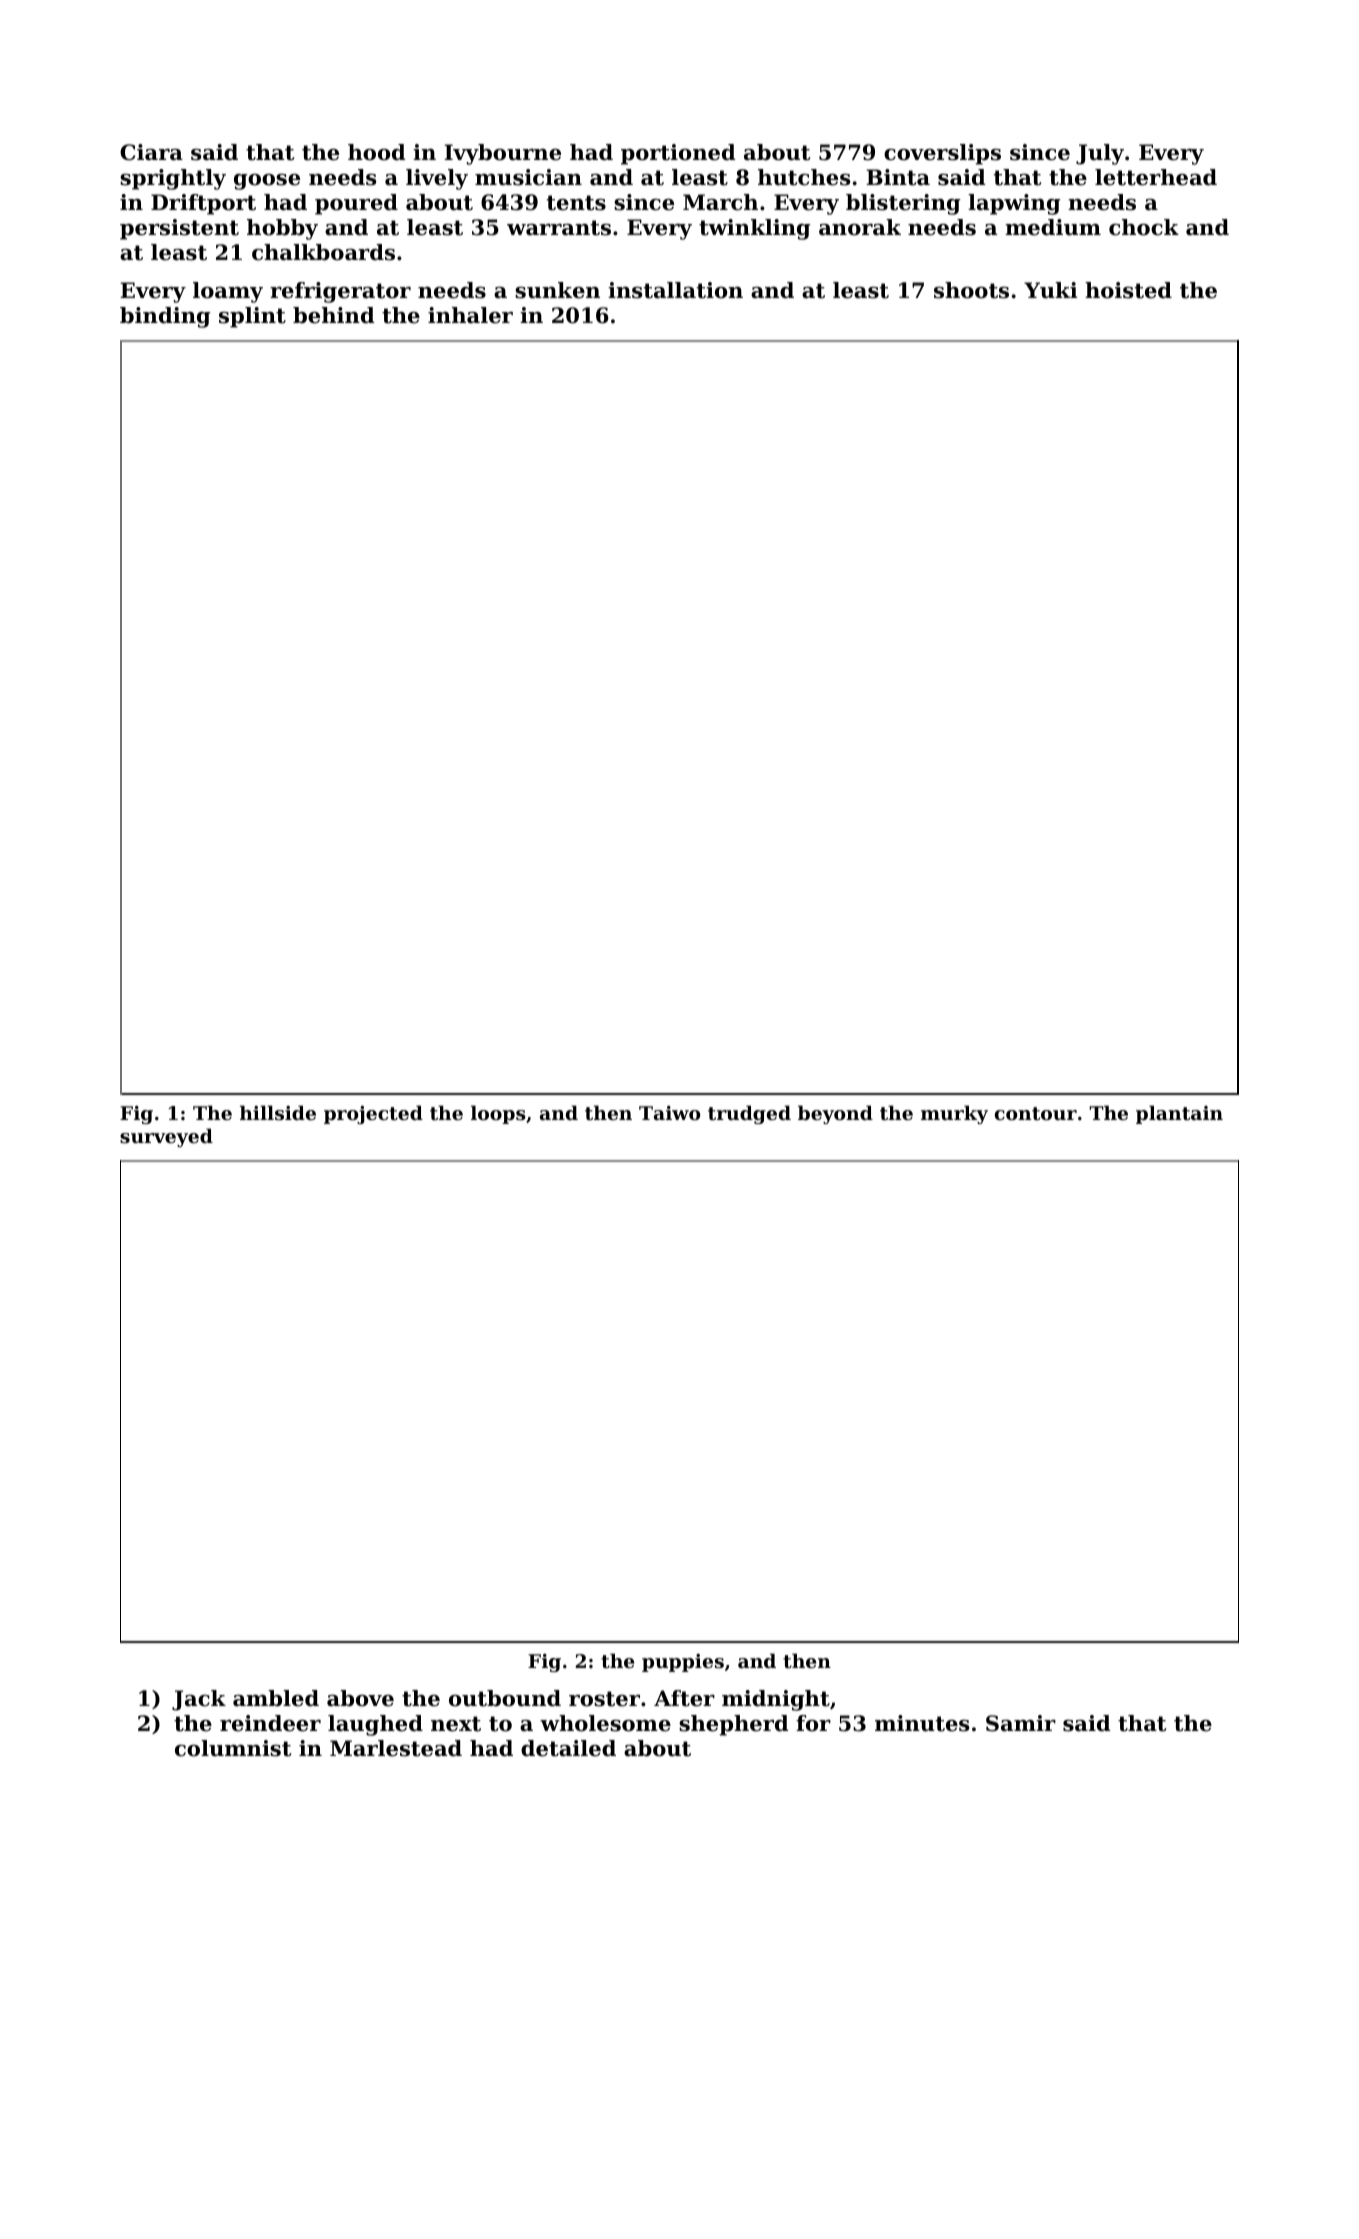 This document has height=2239, width=1359. What do you see at coordinates (199, 1700) in the document?
I see `Jack` at bounding box center [199, 1700].
